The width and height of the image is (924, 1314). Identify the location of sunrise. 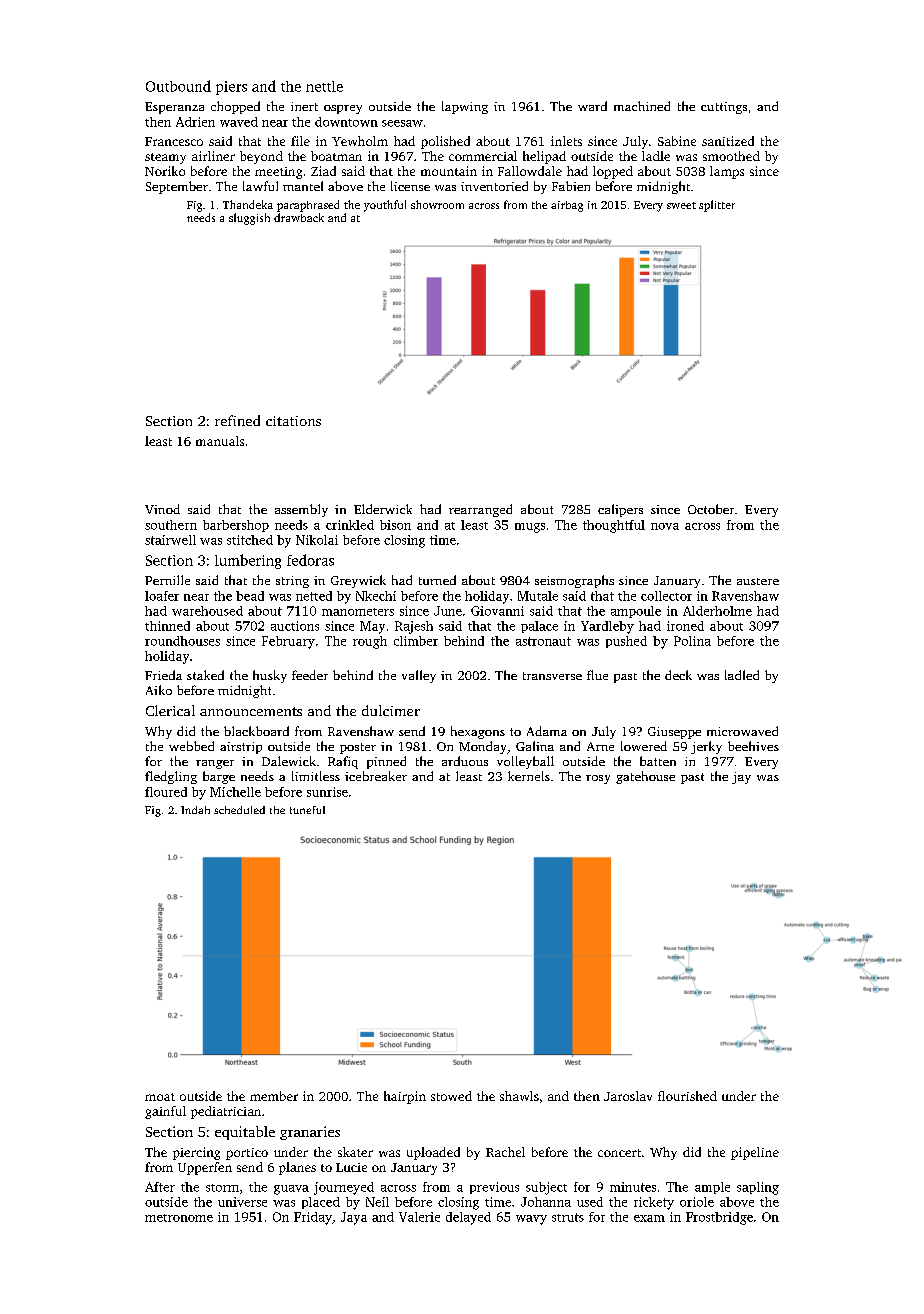
(327, 792).
